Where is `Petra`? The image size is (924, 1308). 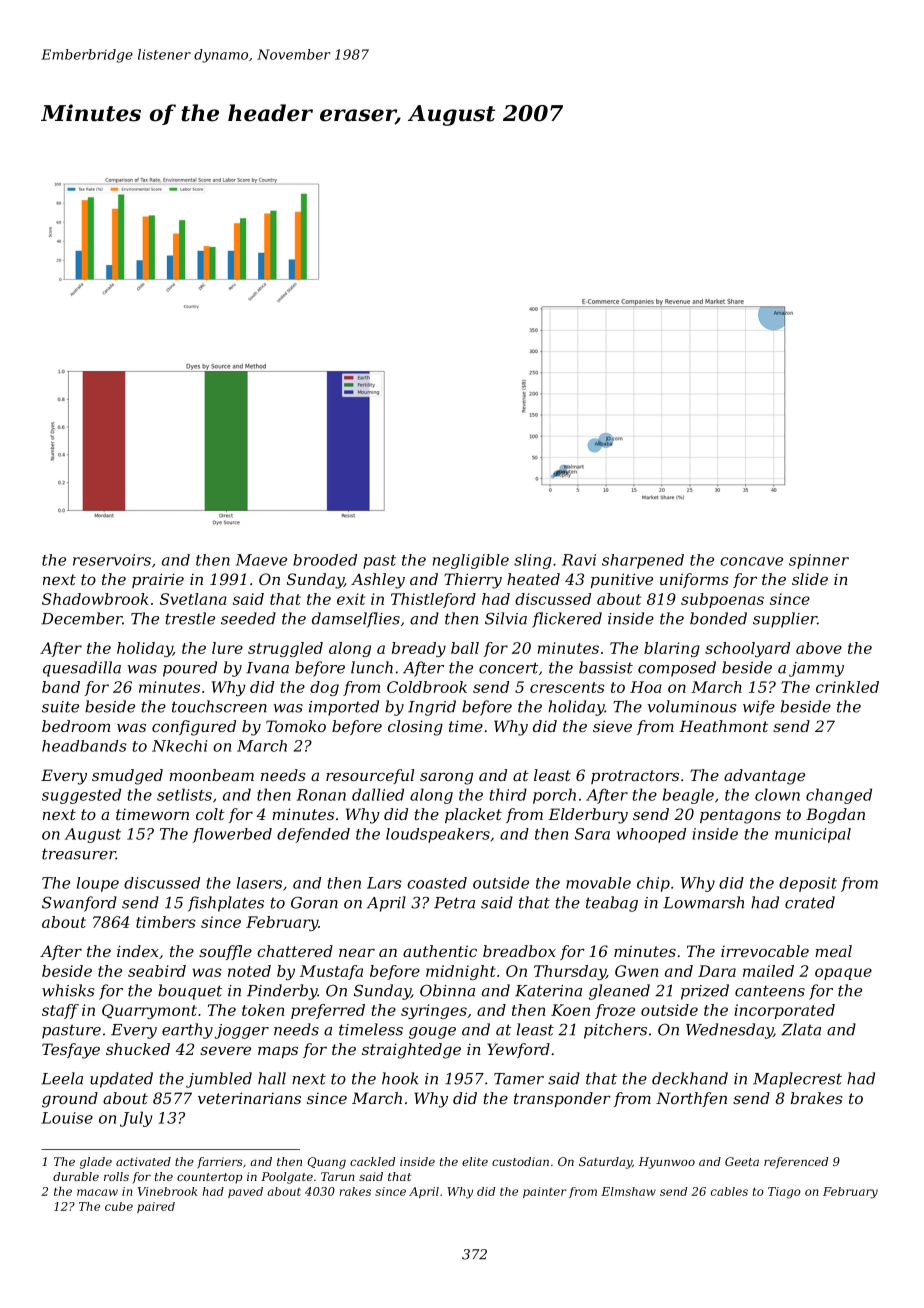 Petra is located at coordinates (454, 903).
